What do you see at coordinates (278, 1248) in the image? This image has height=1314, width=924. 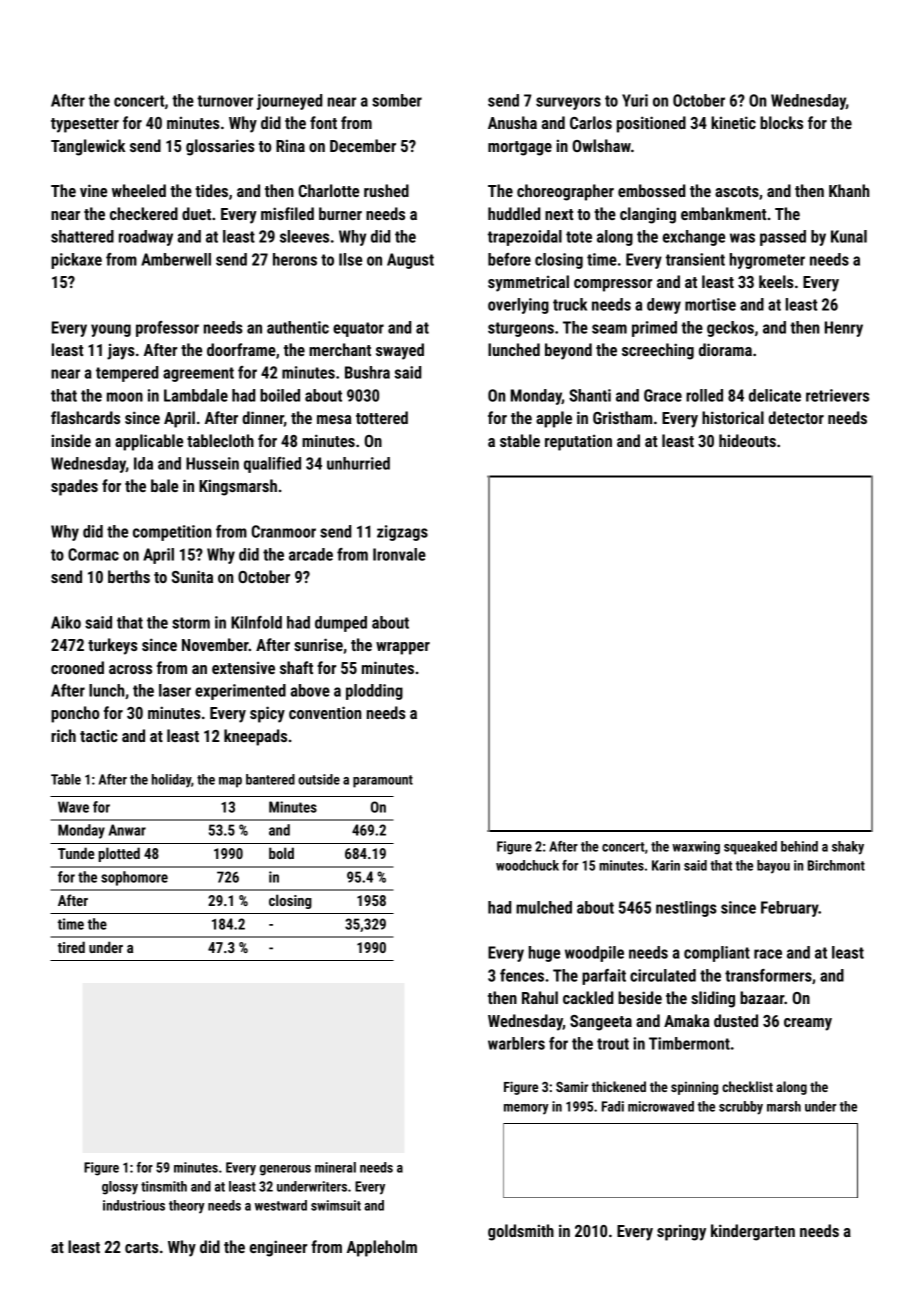 I see `engineer` at bounding box center [278, 1248].
